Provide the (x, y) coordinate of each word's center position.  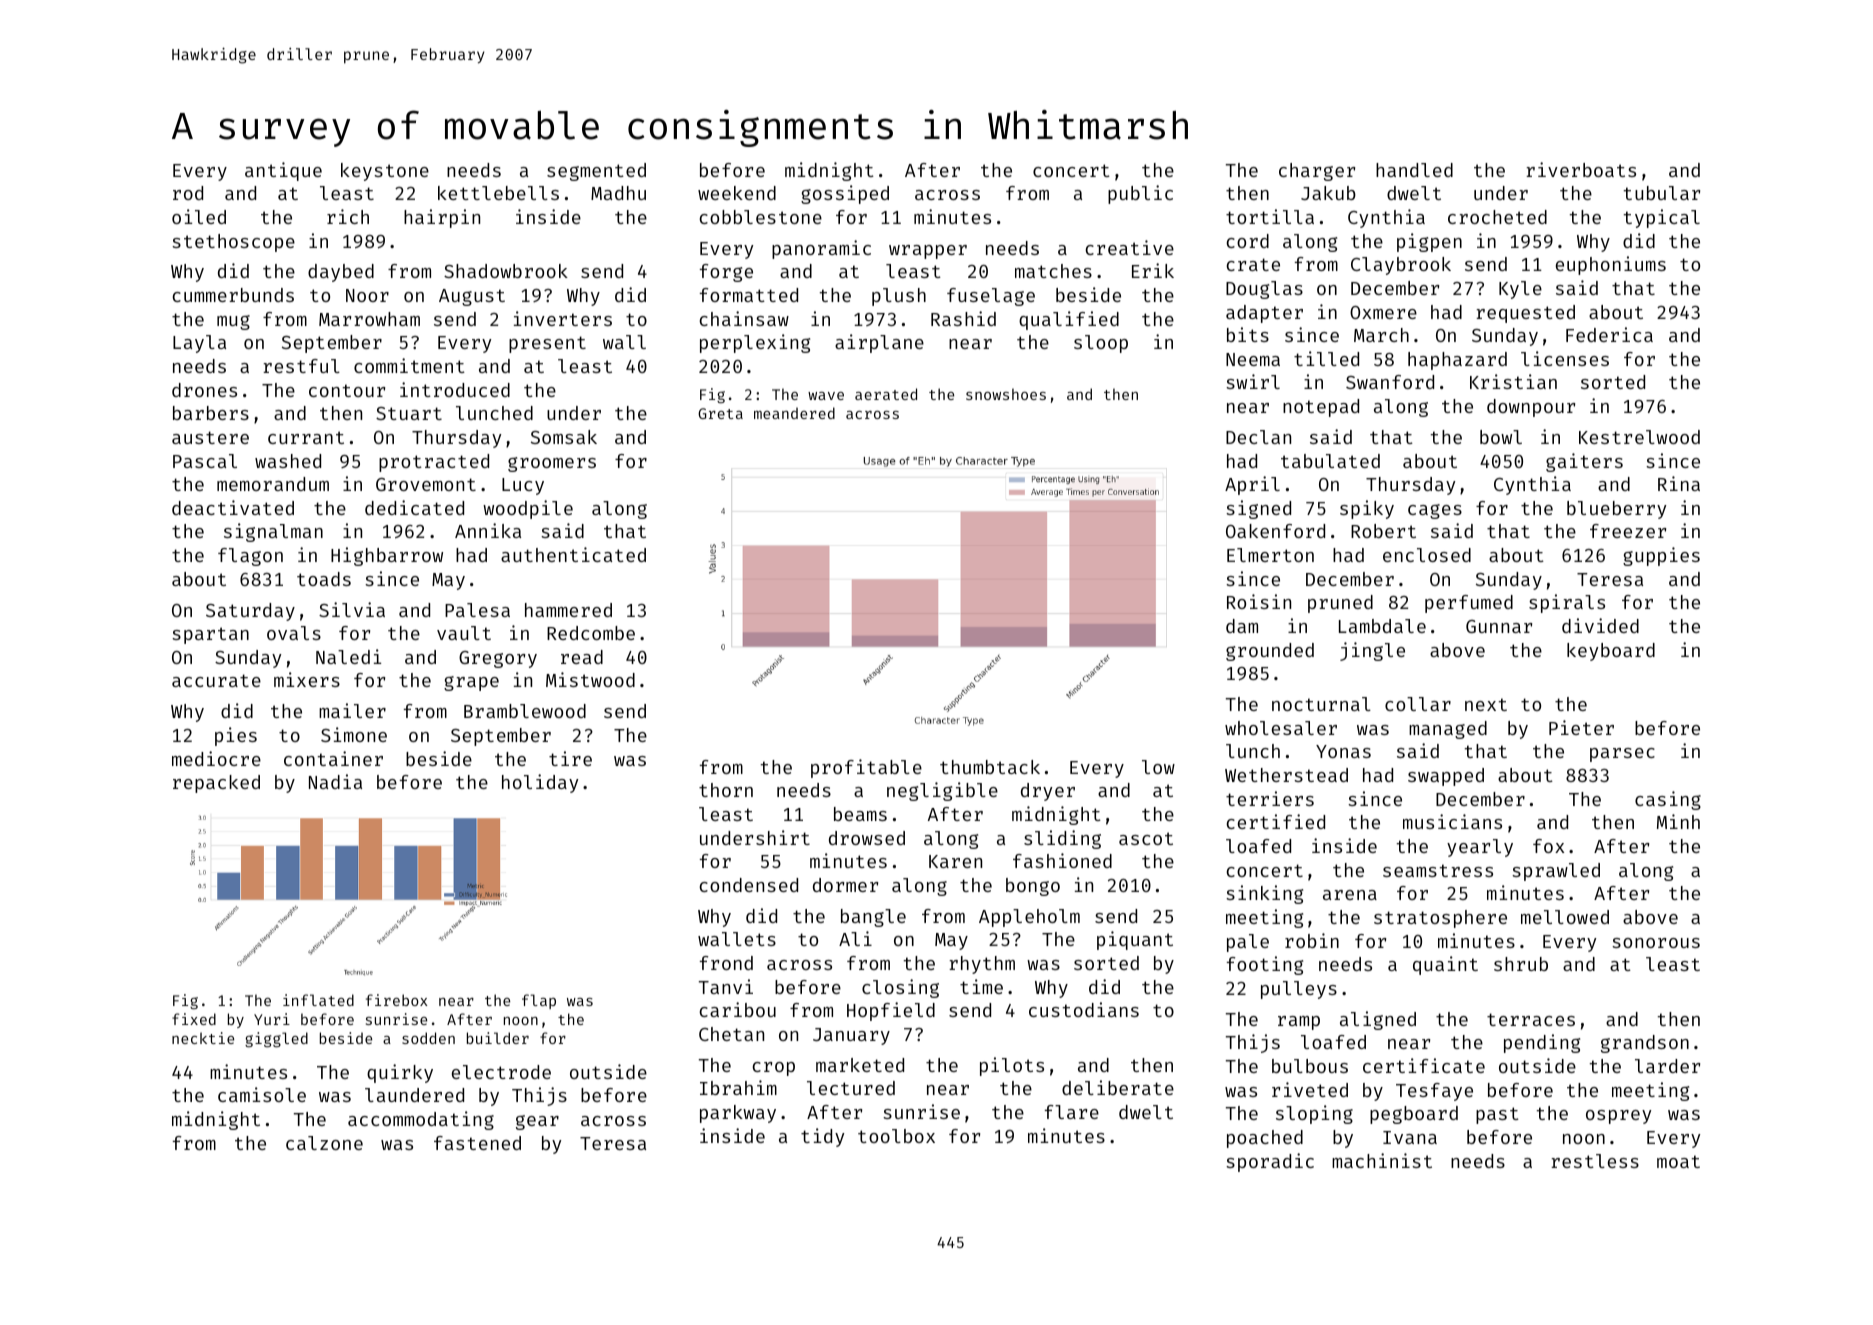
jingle (1372, 651)
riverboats (1581, 169)
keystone (385, 172)
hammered (568, 610)
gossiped (845, 194)
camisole (262, 1094)
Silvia (352, 609)
